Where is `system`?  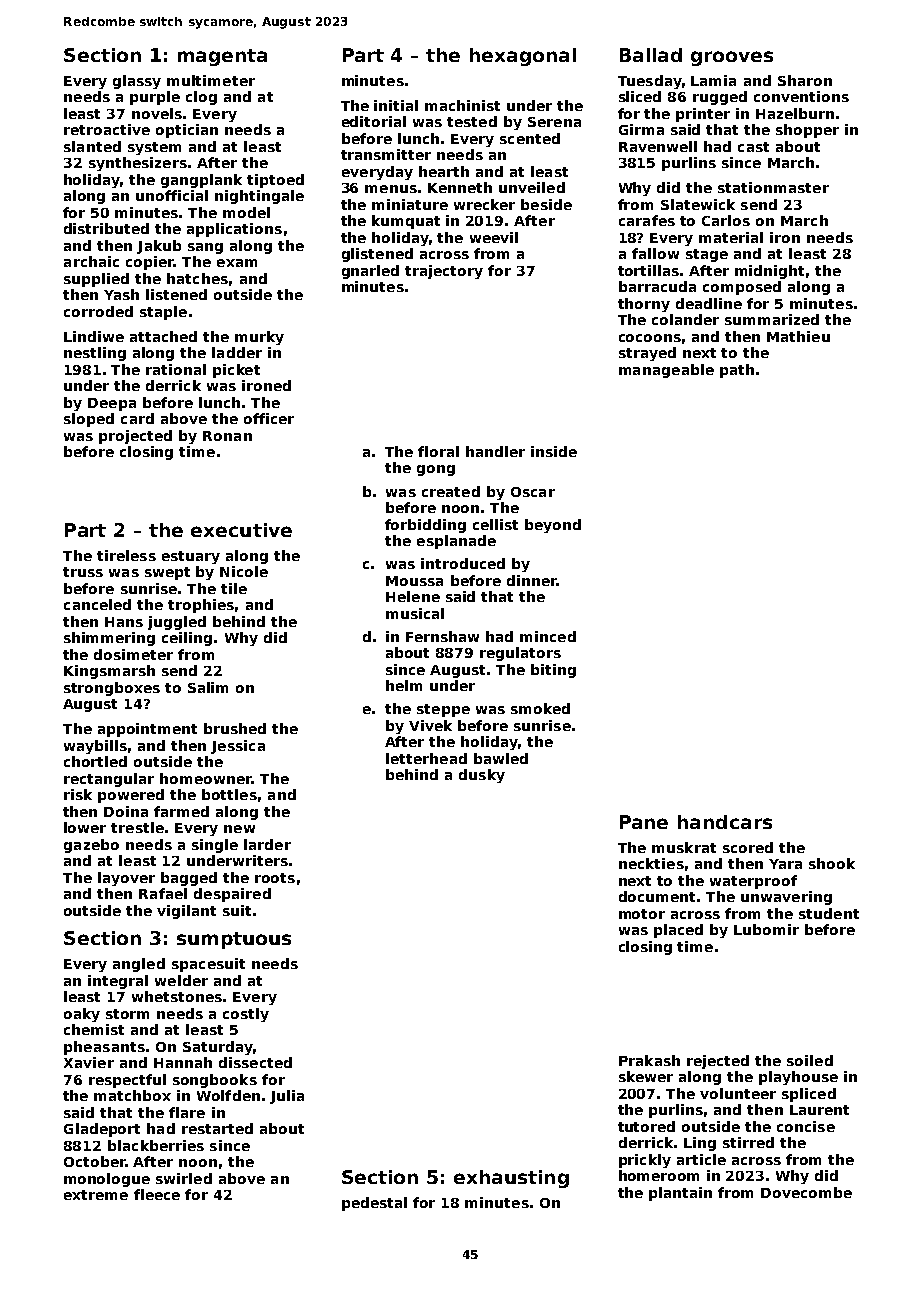 system is located at coordinates (154, 148).
